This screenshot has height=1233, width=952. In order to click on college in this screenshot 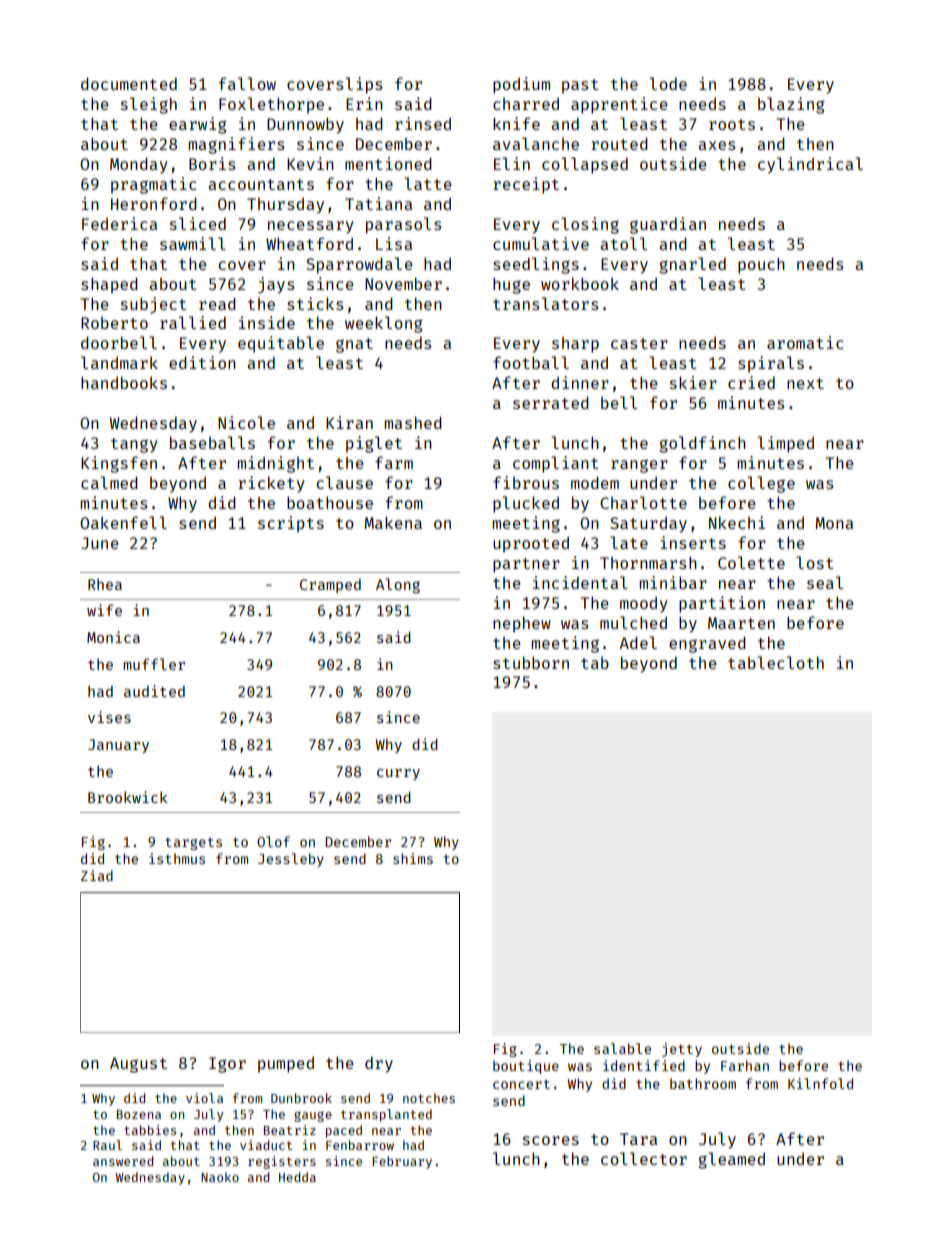, I will do `click(761, 484)`.
